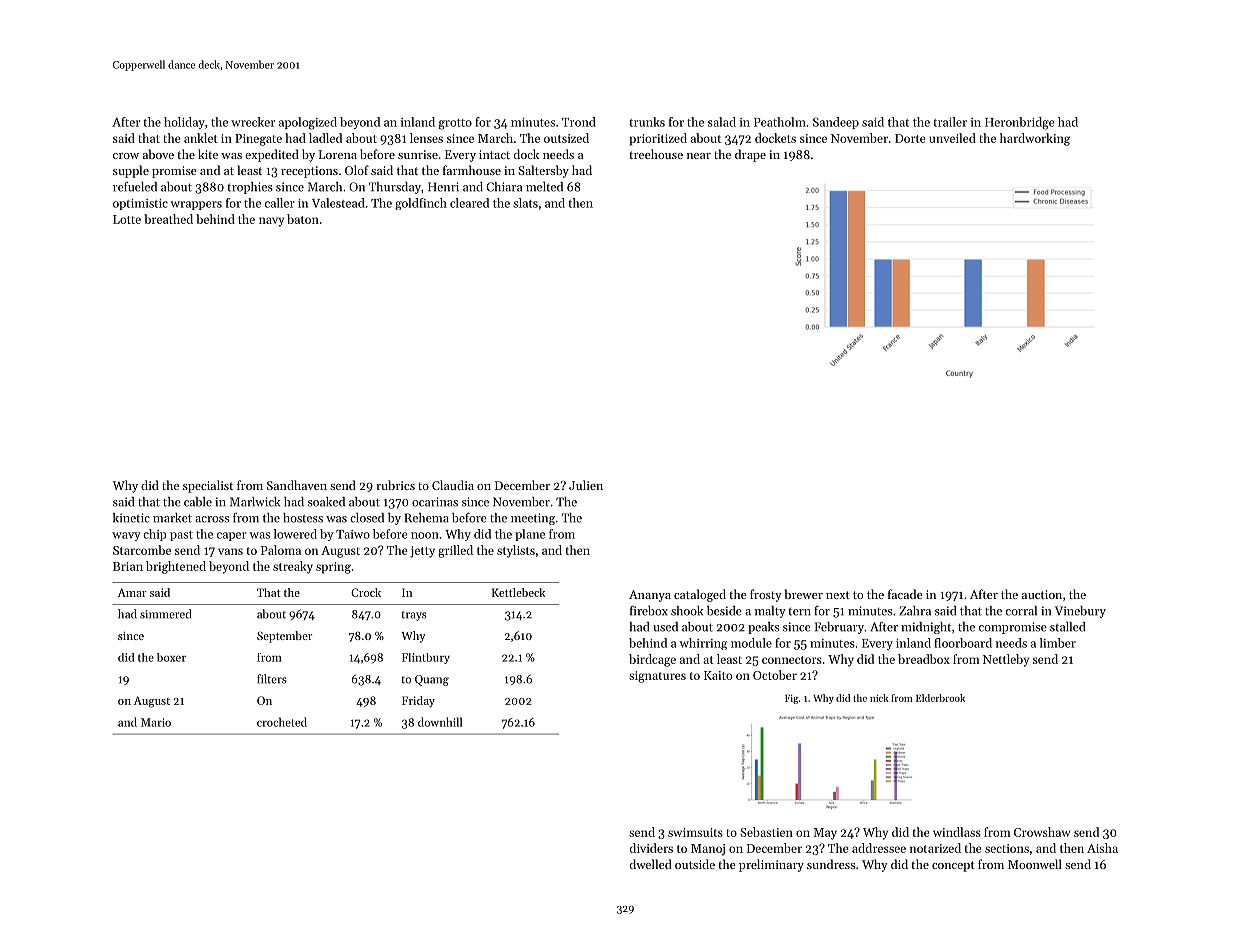 This page has width=1233, height=952. I want to click on outsized, so click(566, 138).
